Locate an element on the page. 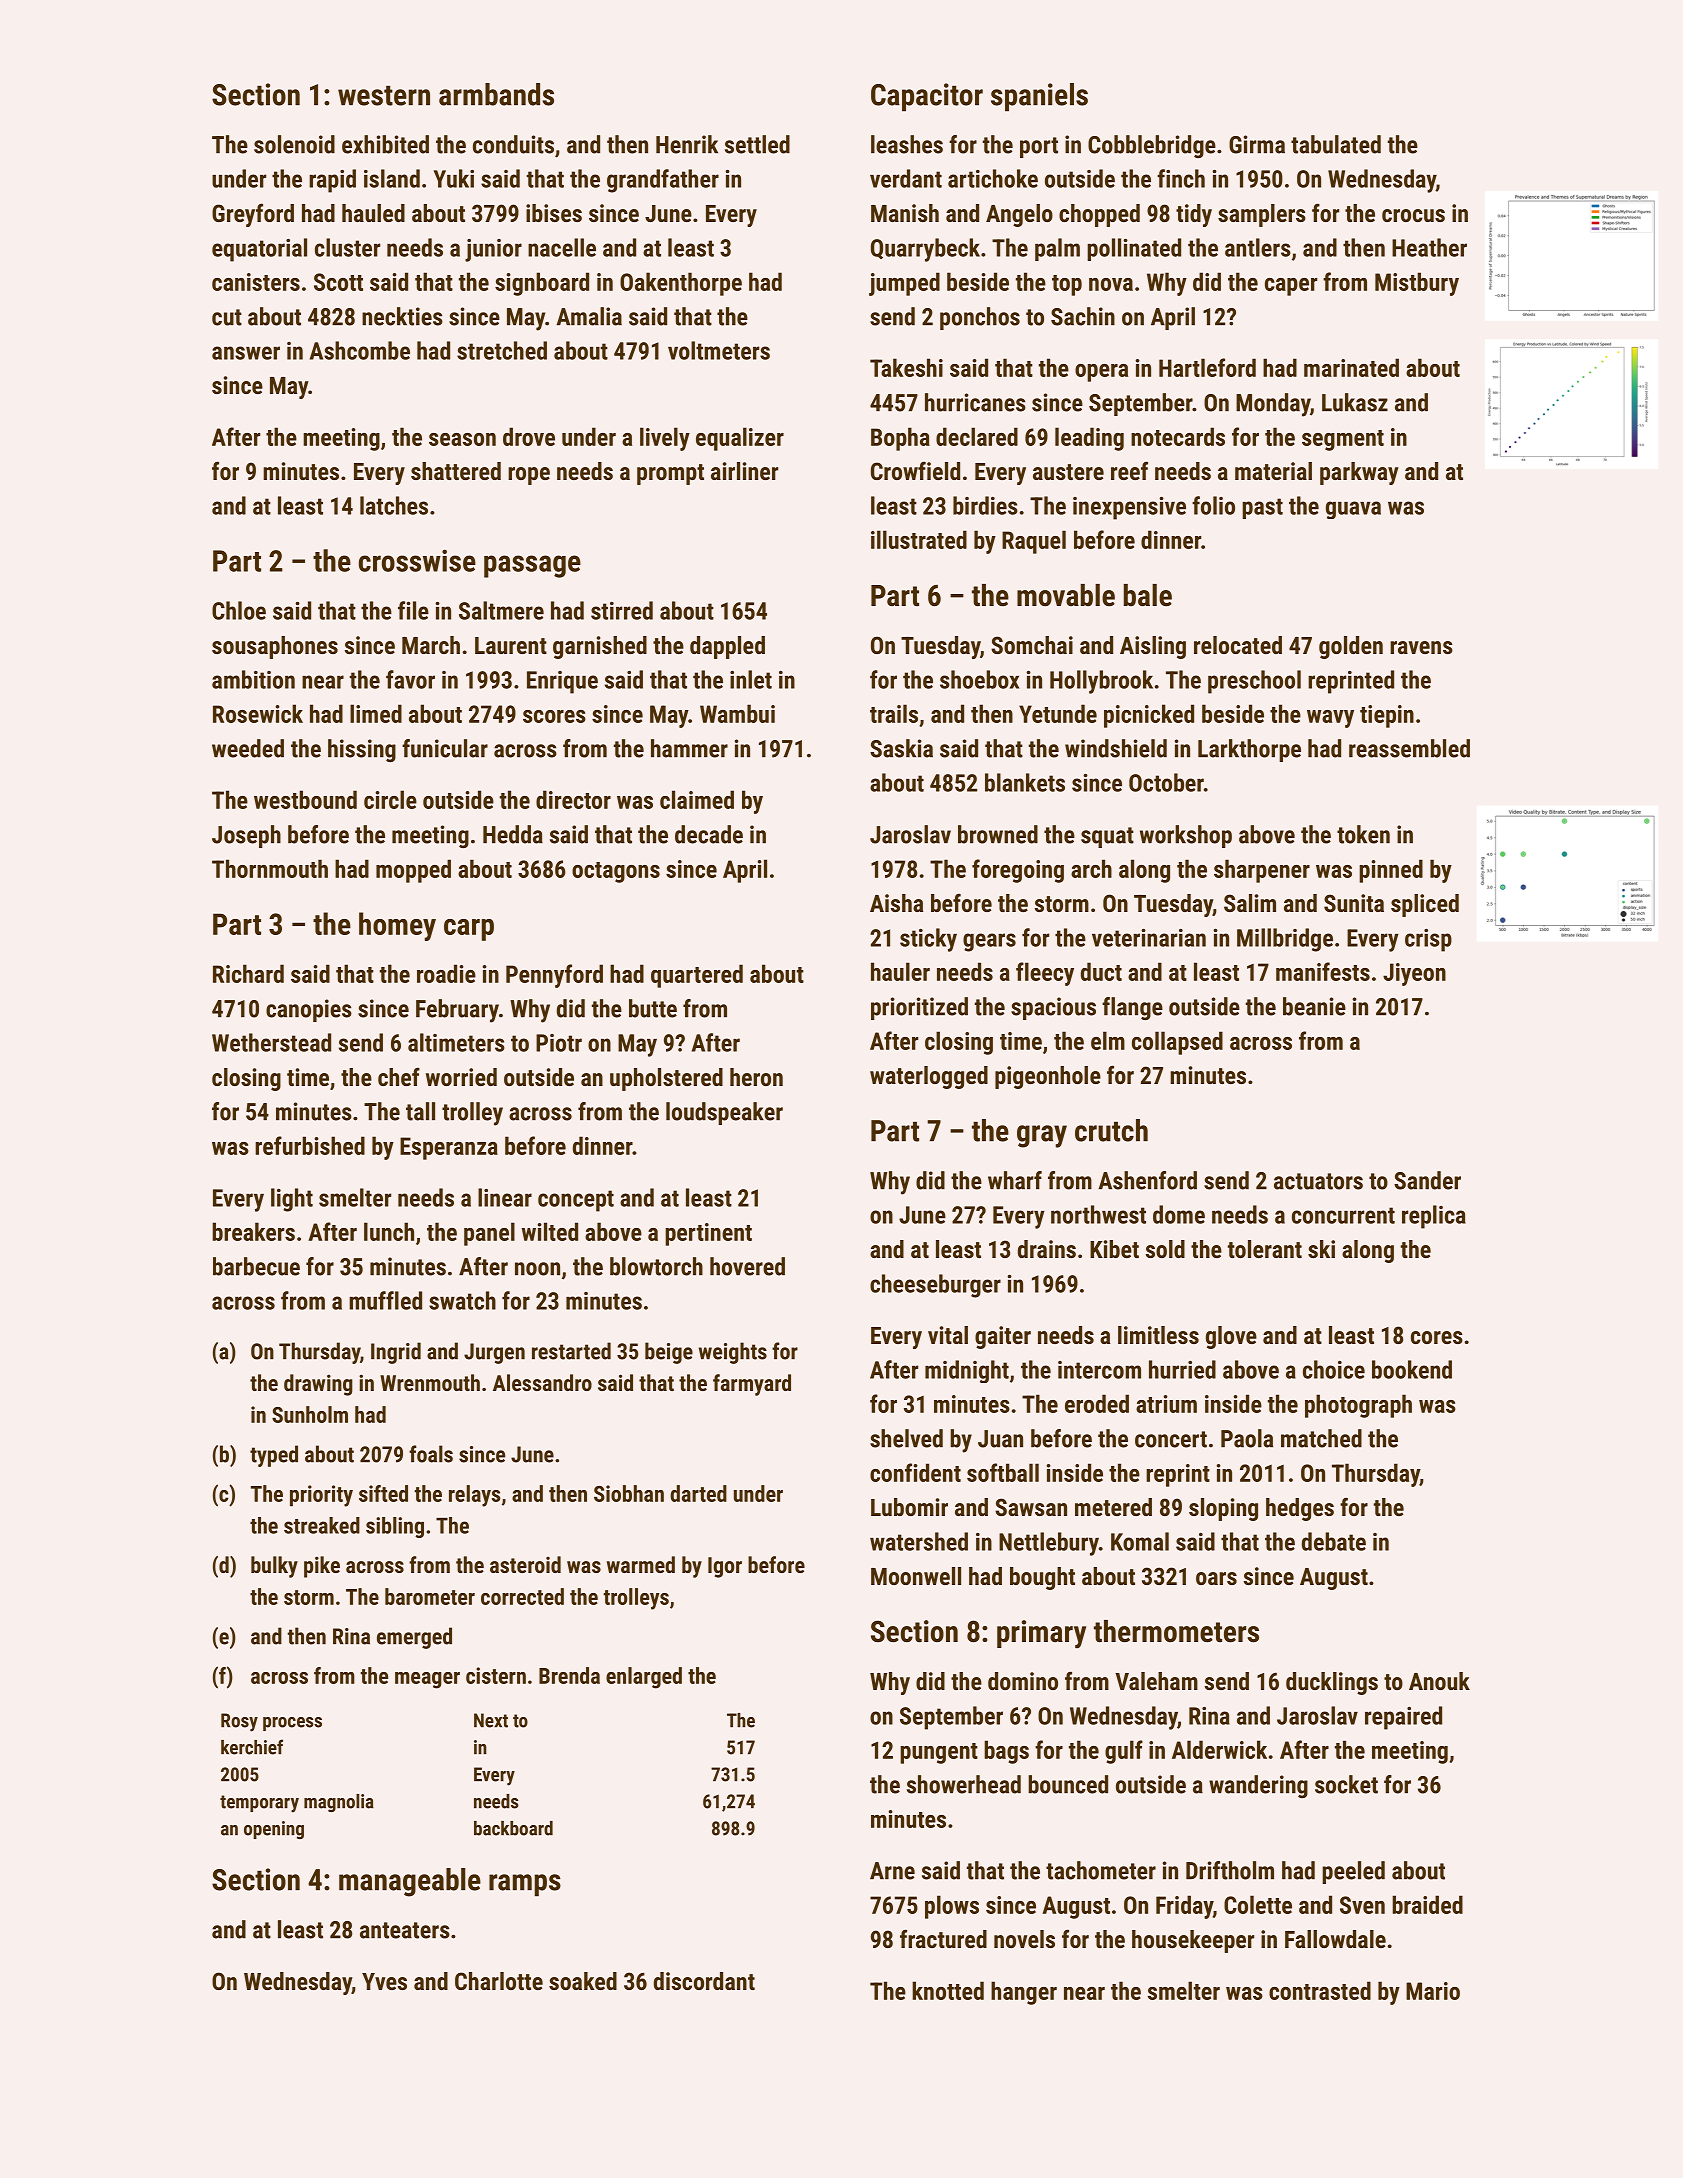 This document has width=1683, height=2178. Yves is located at coordinates (384, 1981).
